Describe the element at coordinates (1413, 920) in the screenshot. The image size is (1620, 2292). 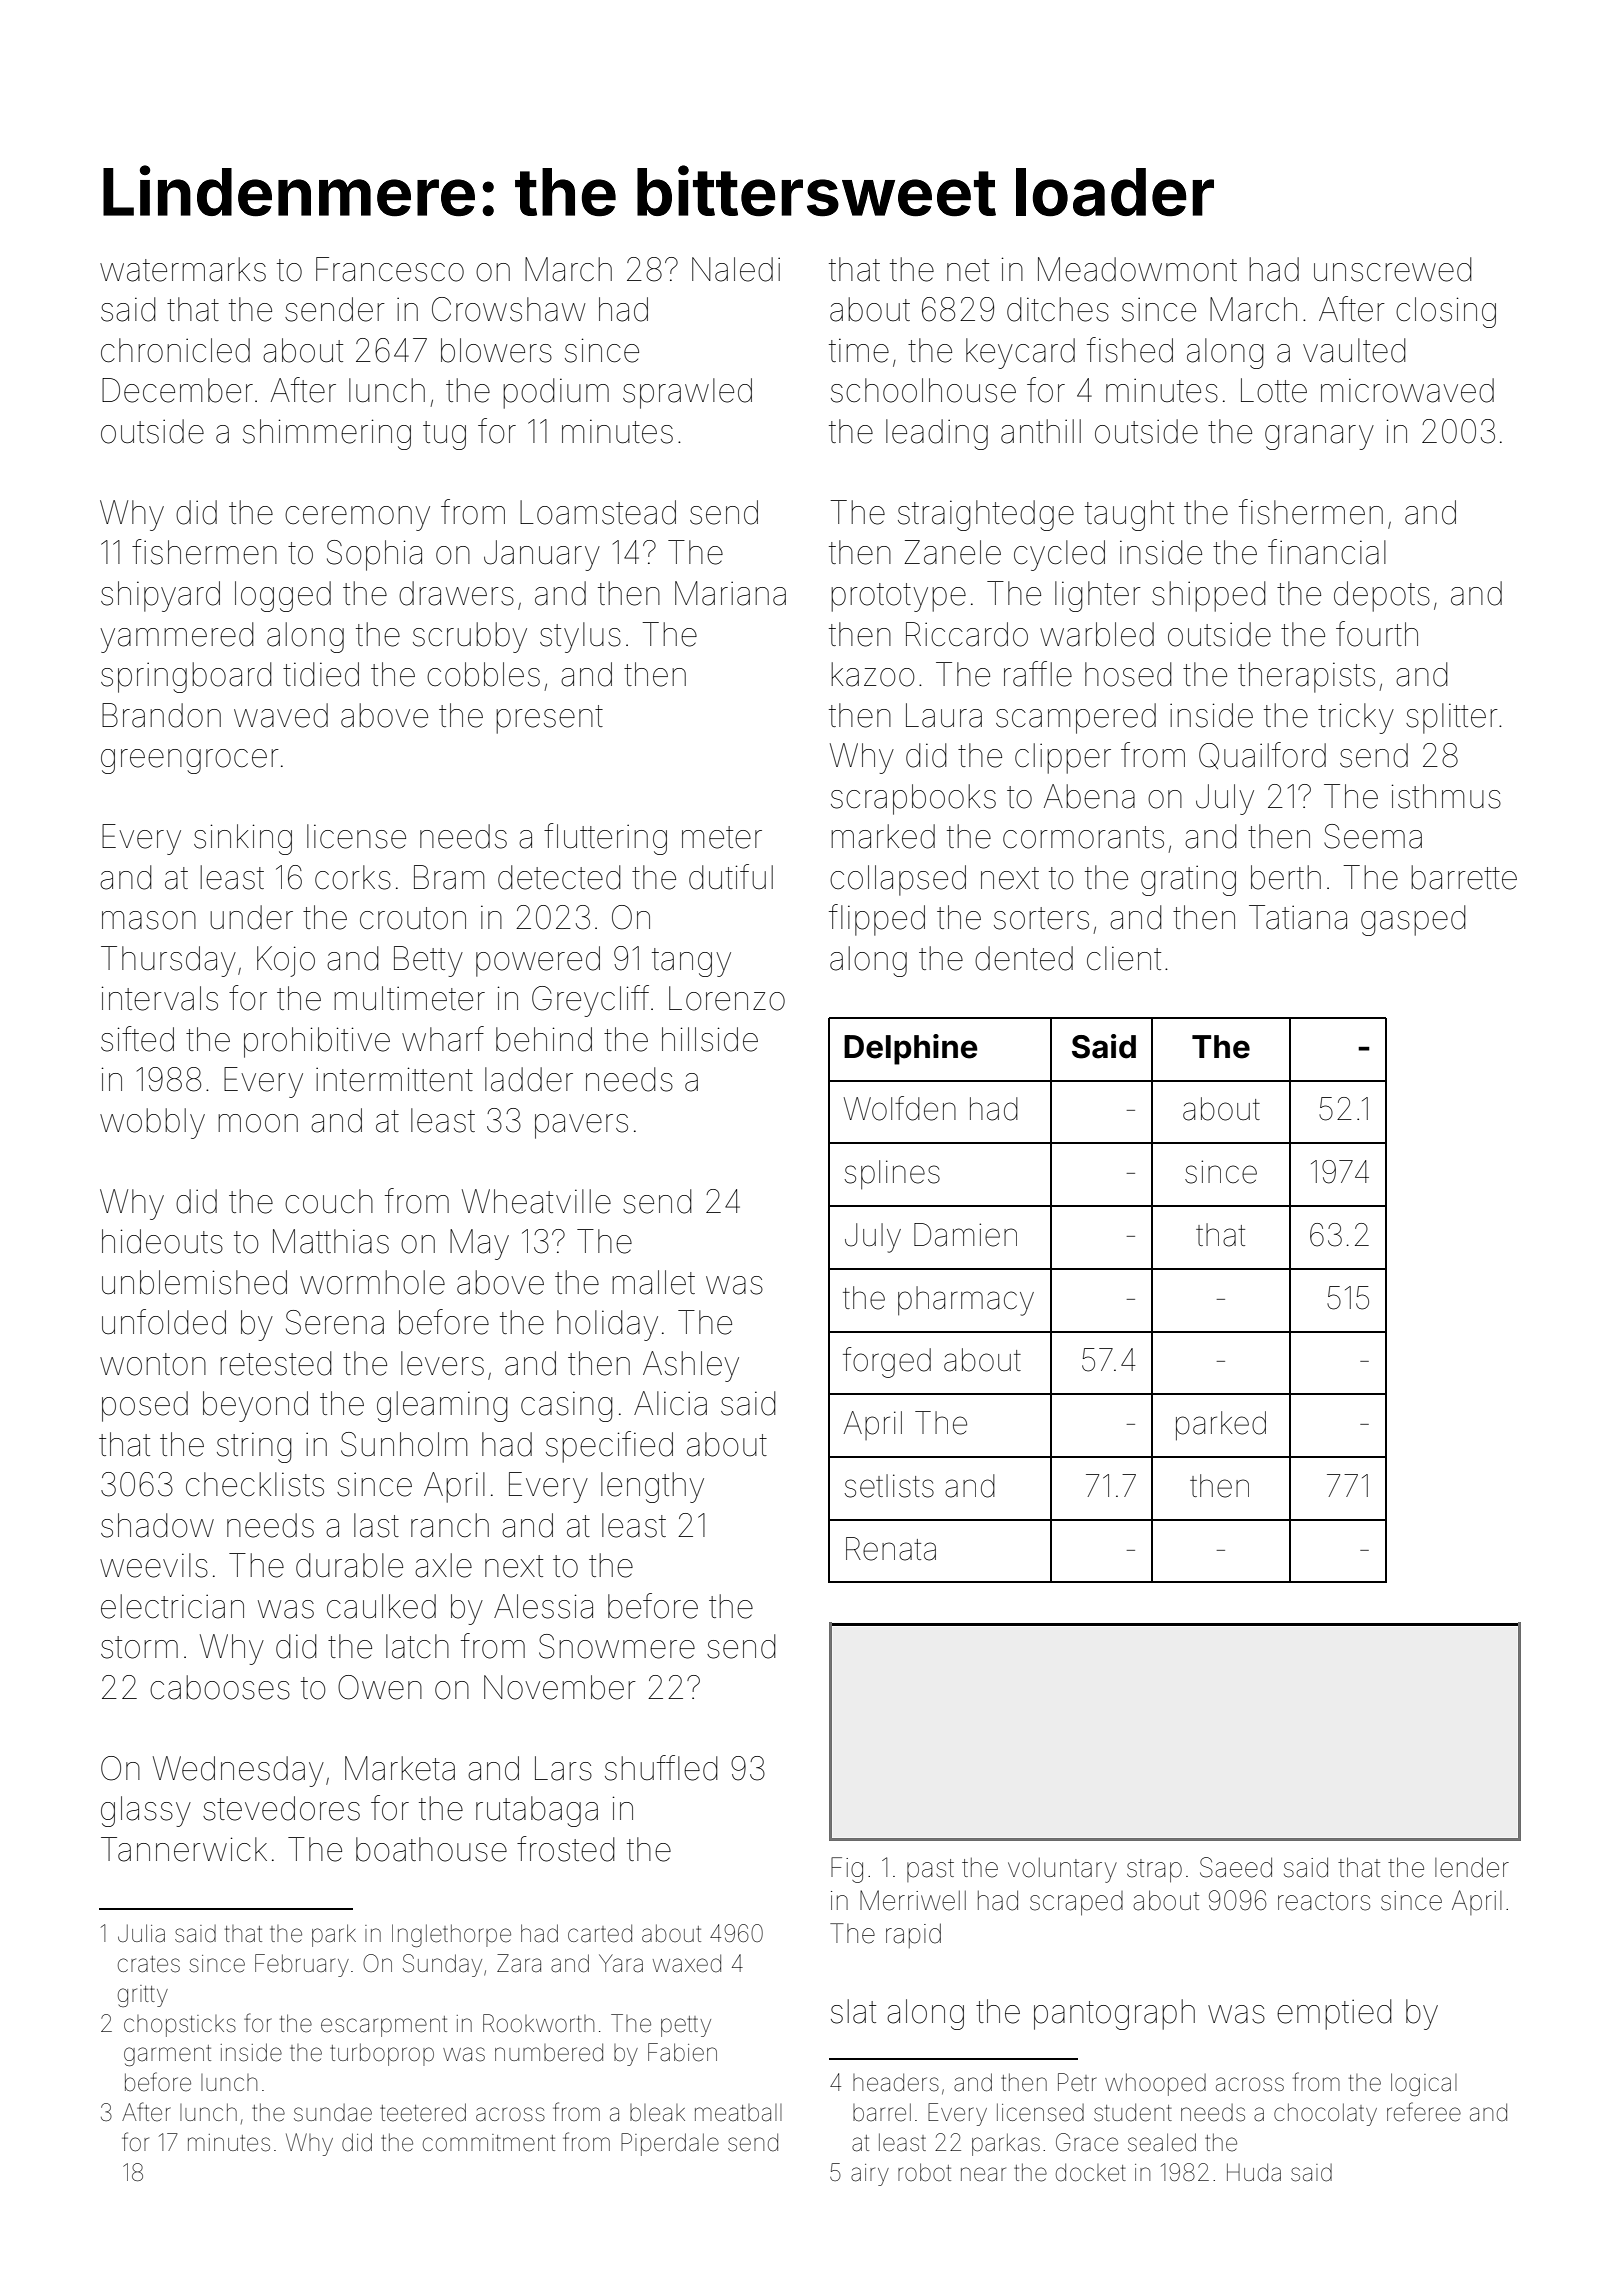
I see `gasped` at that location.
